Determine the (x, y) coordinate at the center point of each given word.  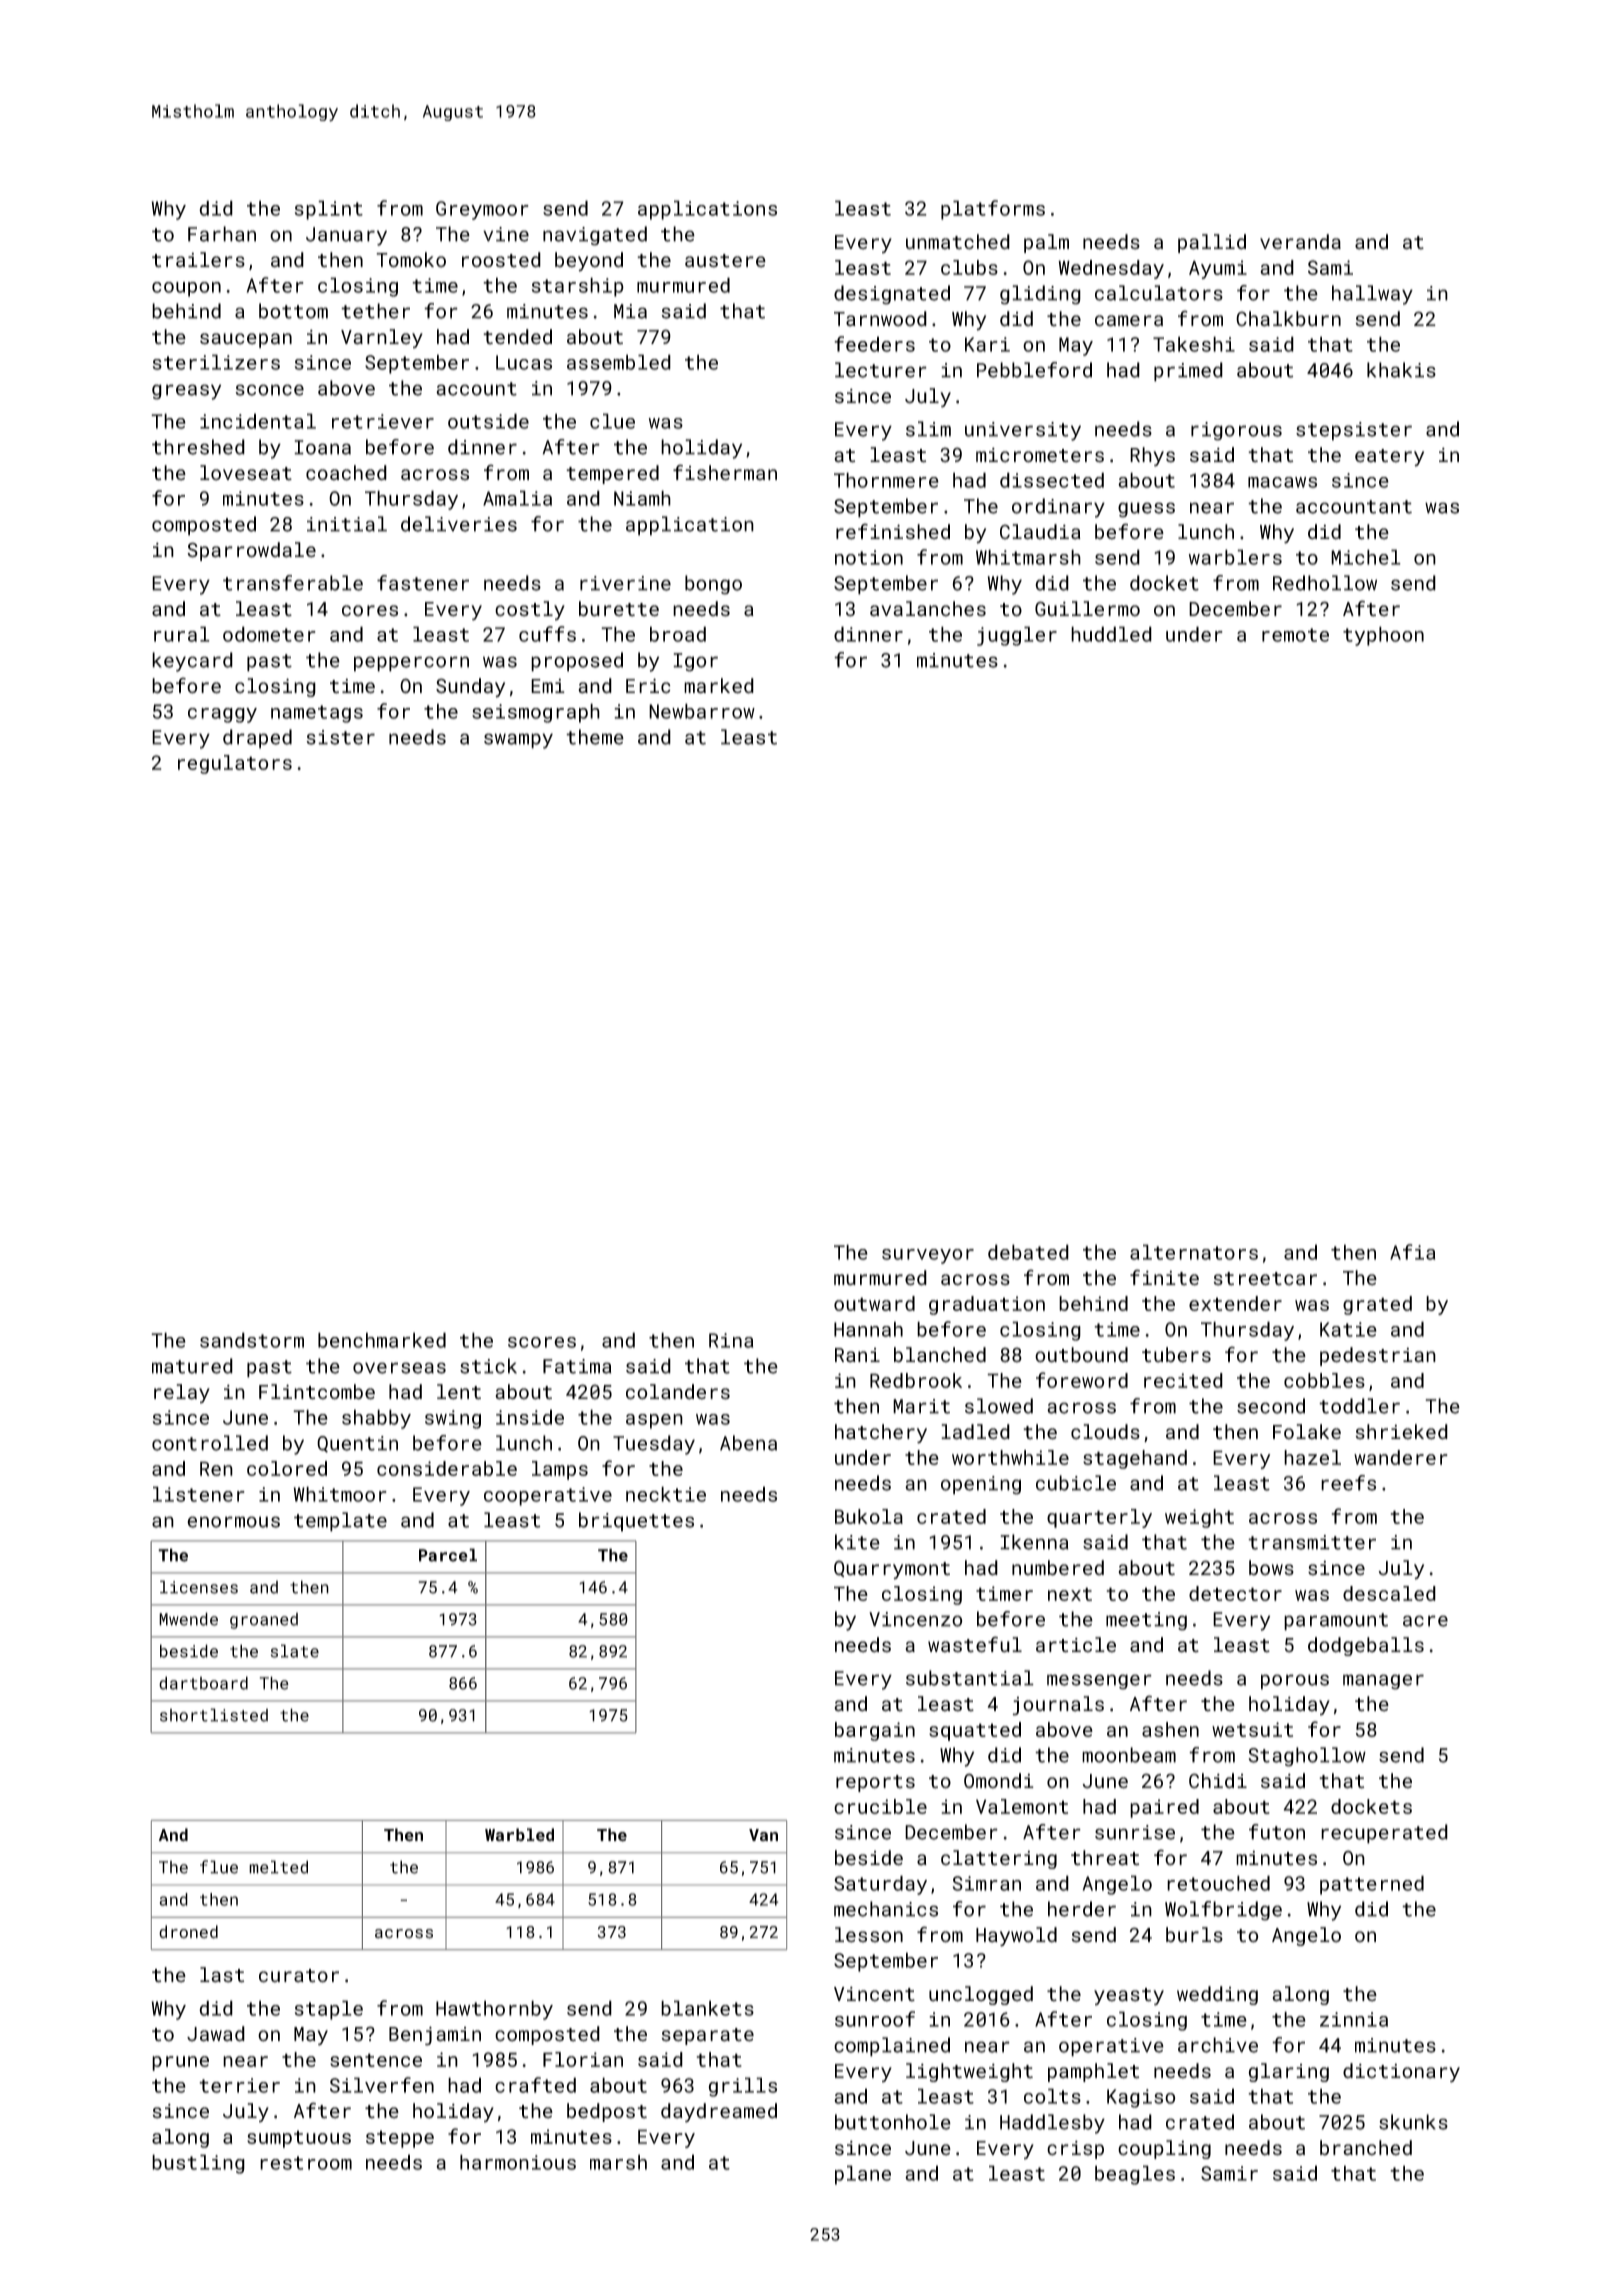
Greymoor (482, 210)
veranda (1300, 242)
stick (488, 1366)
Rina (731, 1340)
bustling (198, 2164)
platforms (993, 210)
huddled (1111, 634)
